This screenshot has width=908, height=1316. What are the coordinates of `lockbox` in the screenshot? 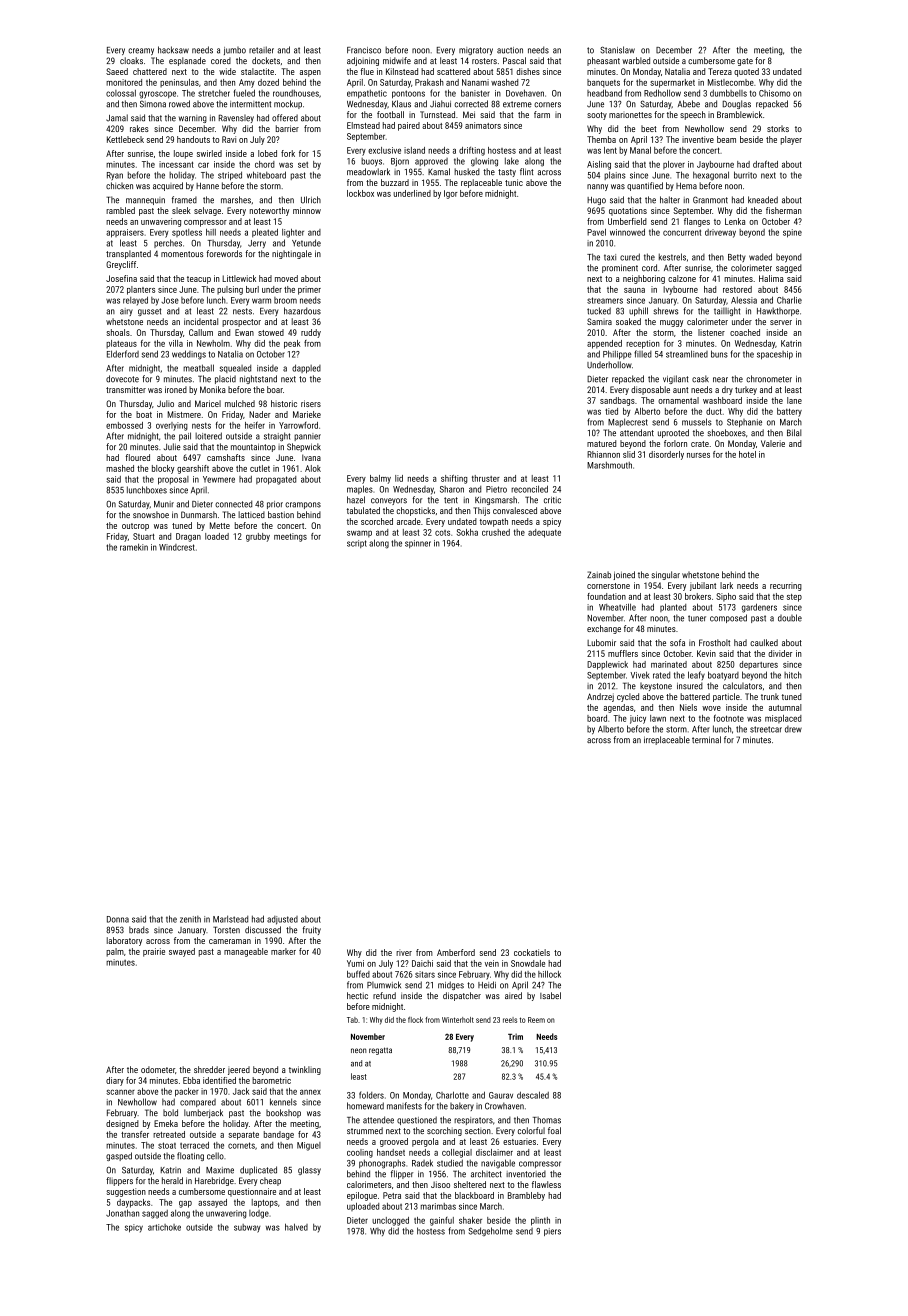 It's located at (360, 193).
